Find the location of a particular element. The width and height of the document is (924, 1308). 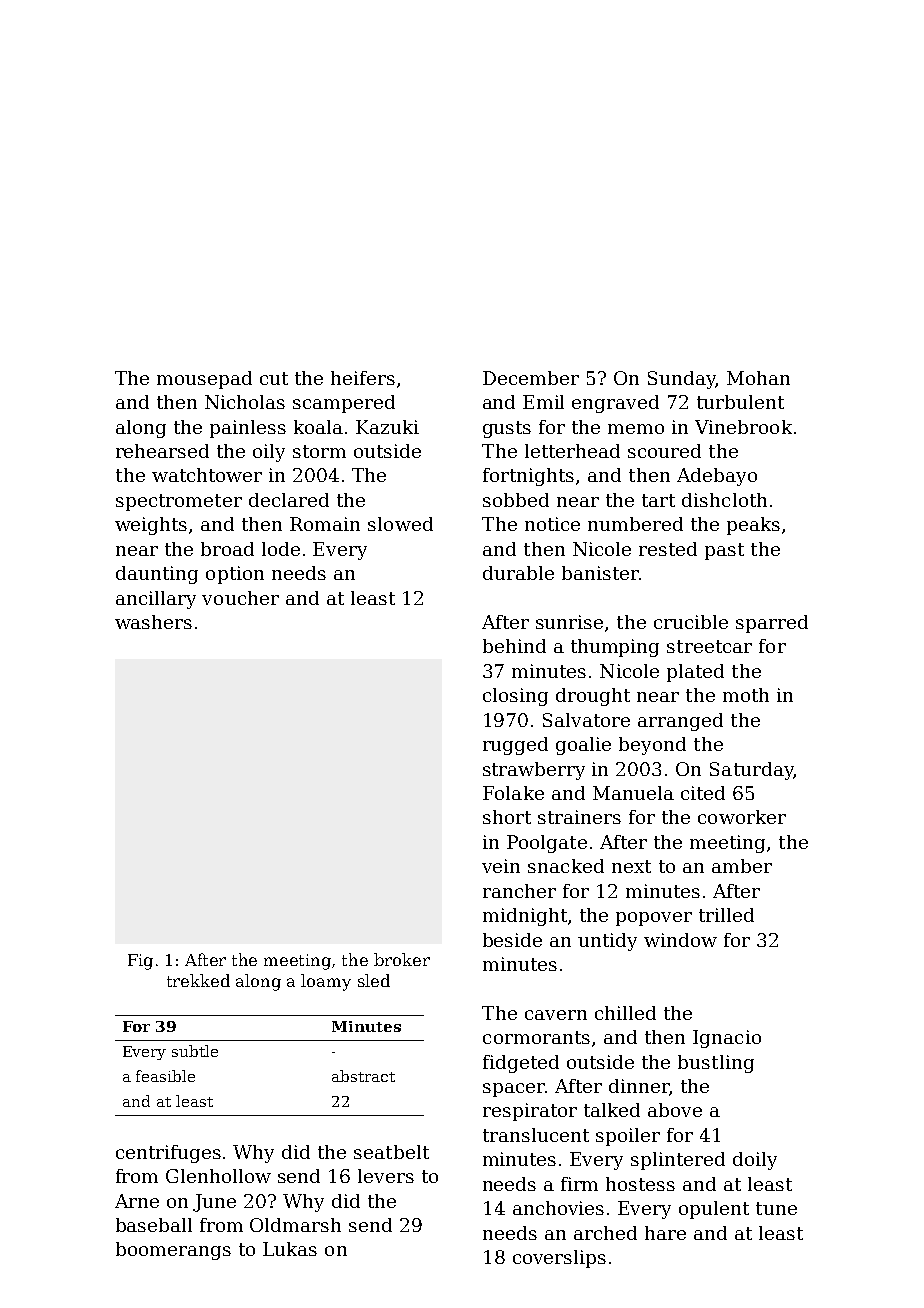

washers is located at coordinates (153, 622).
